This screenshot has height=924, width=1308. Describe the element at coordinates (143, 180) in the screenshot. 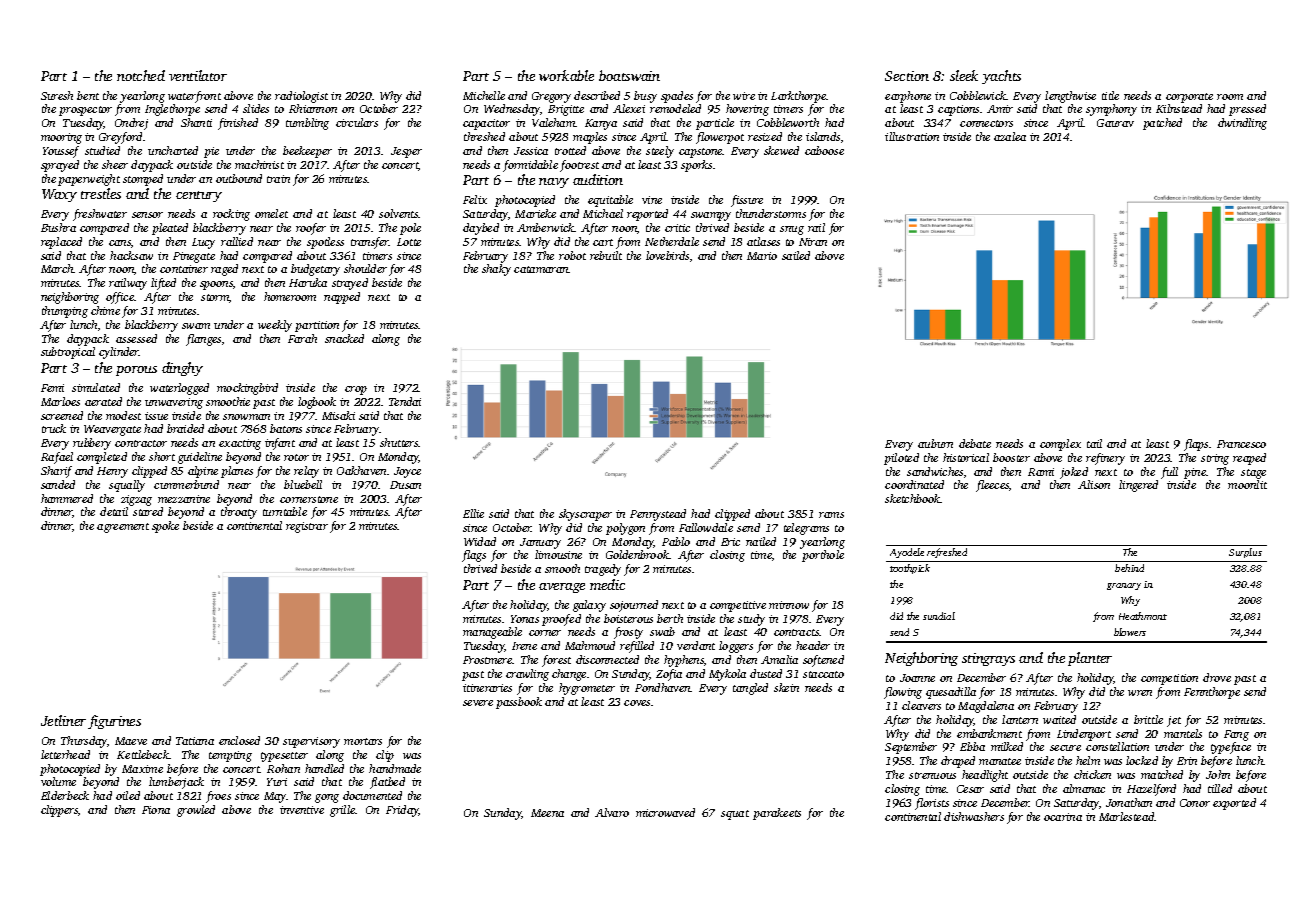

I see `stomped` at that location.
